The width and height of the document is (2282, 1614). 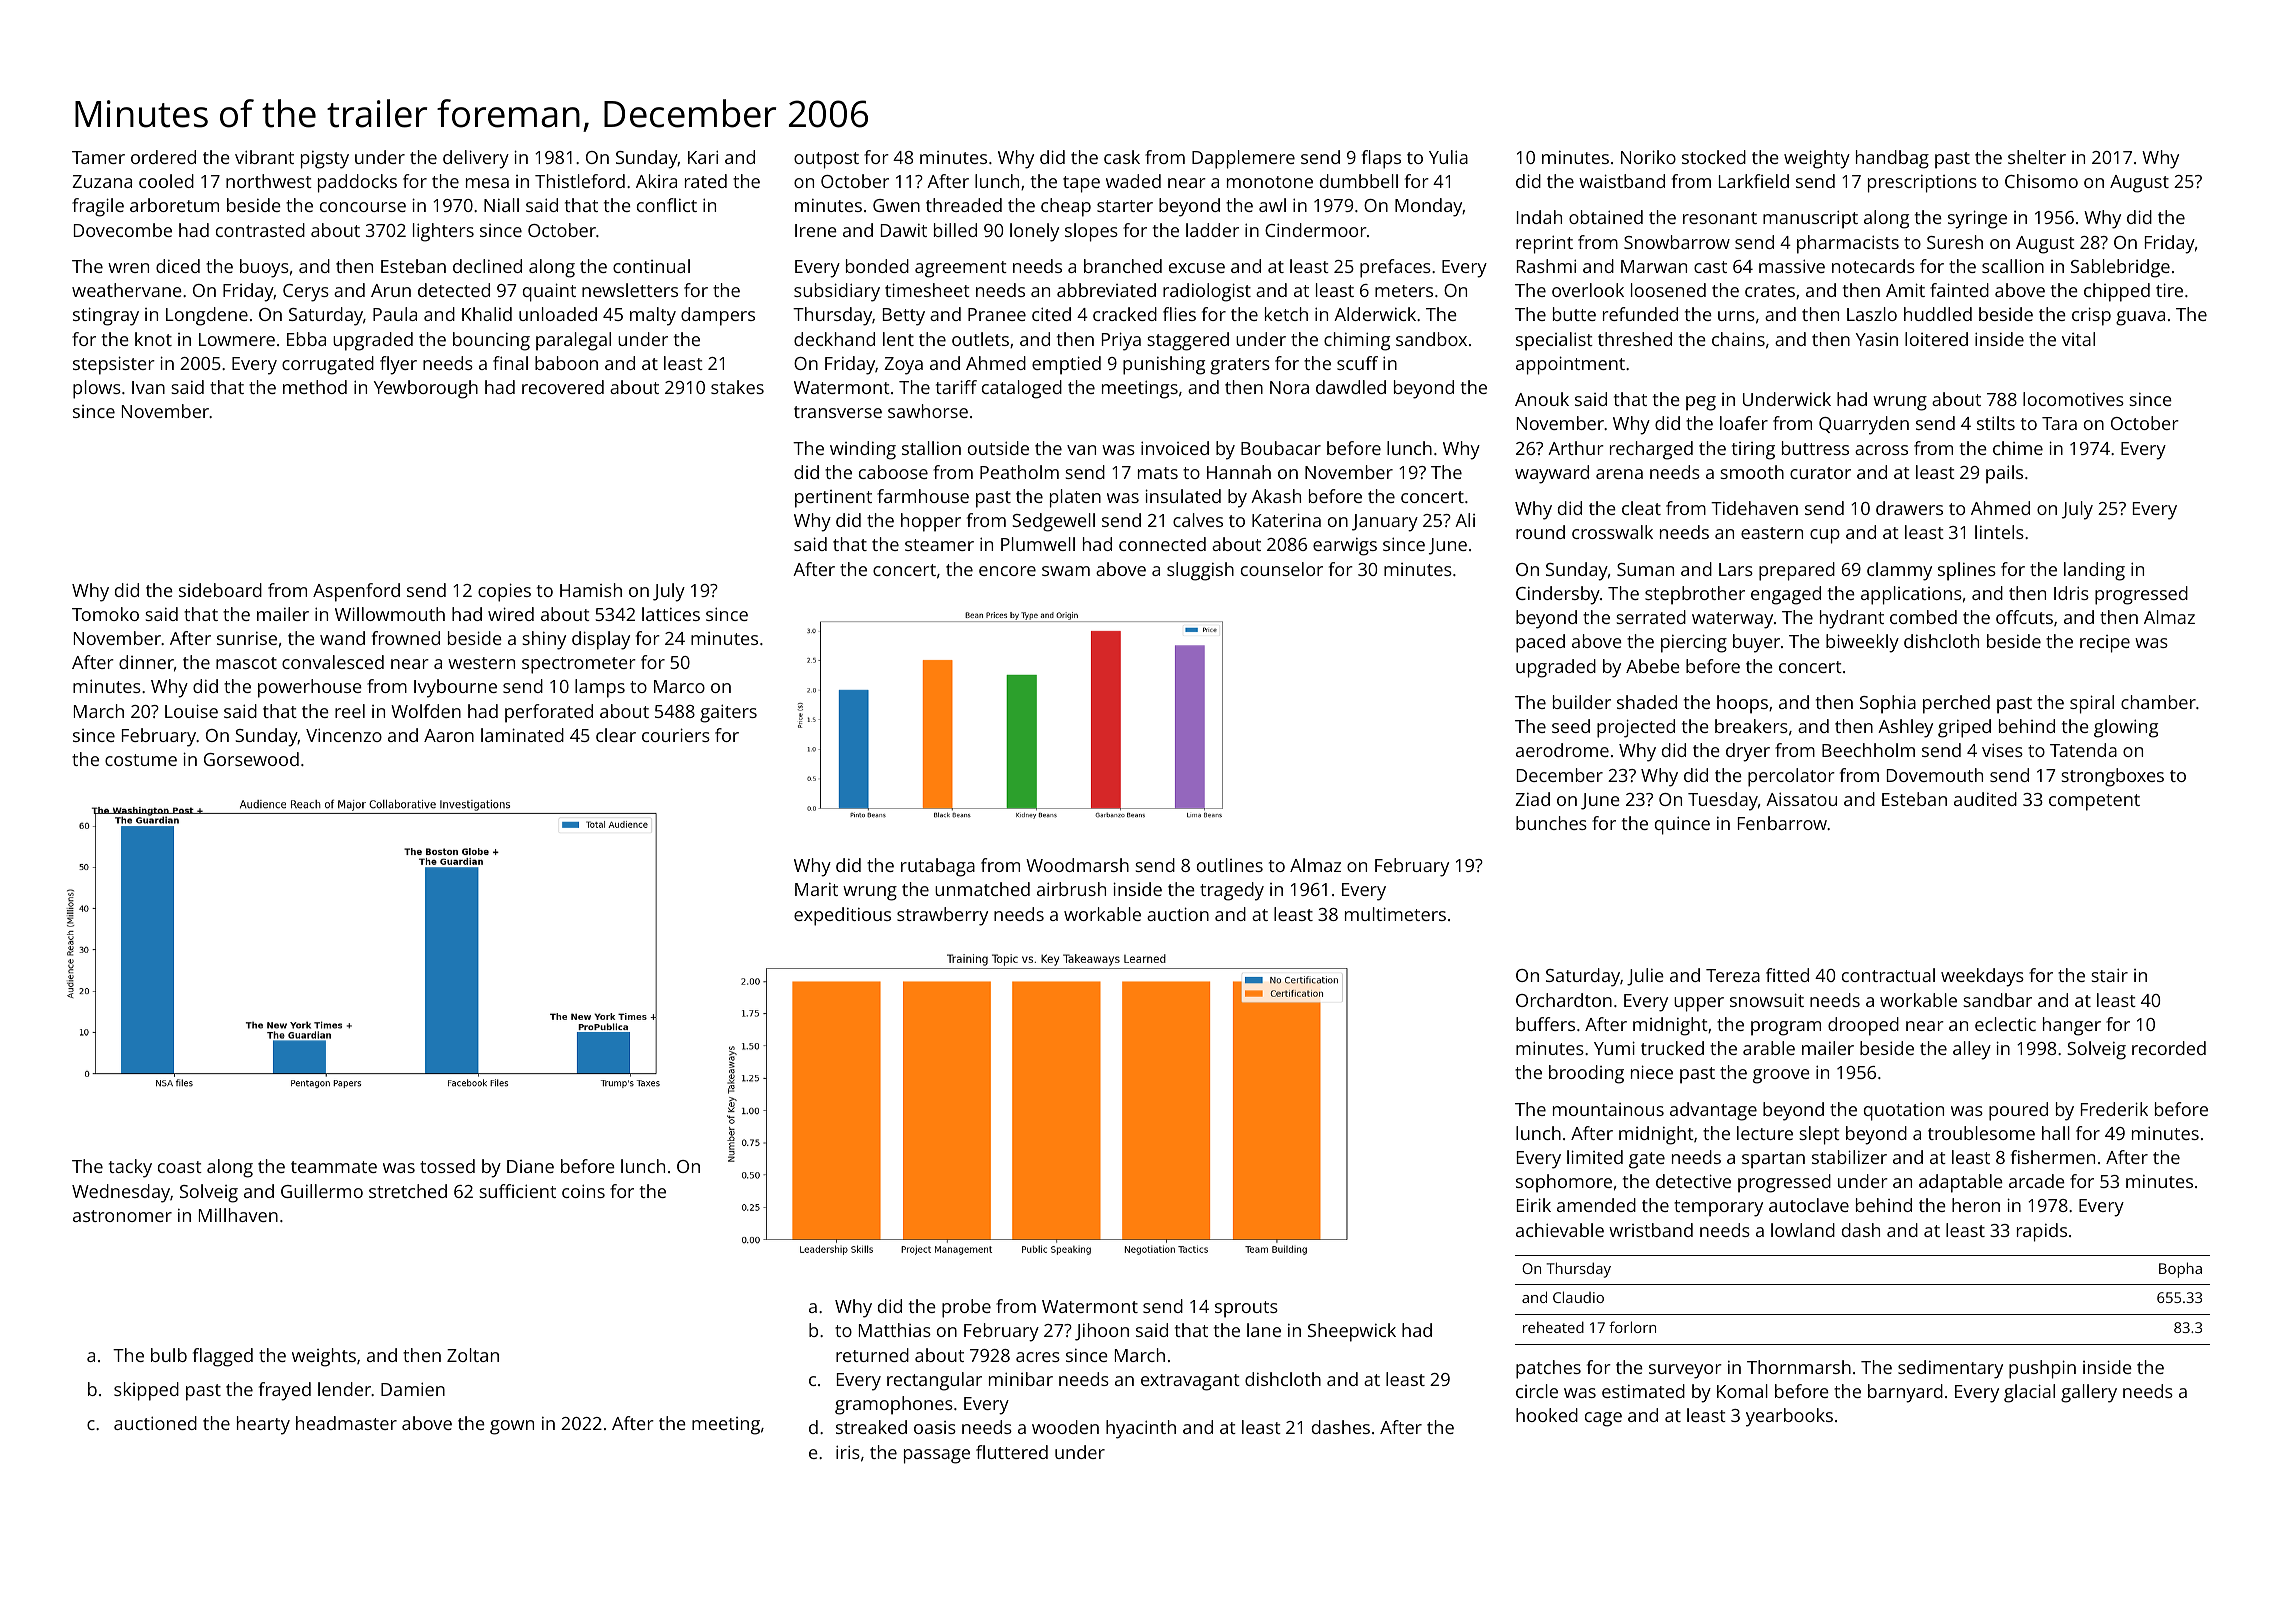 I want to click on shelter, so click(x=2037, y=157).
